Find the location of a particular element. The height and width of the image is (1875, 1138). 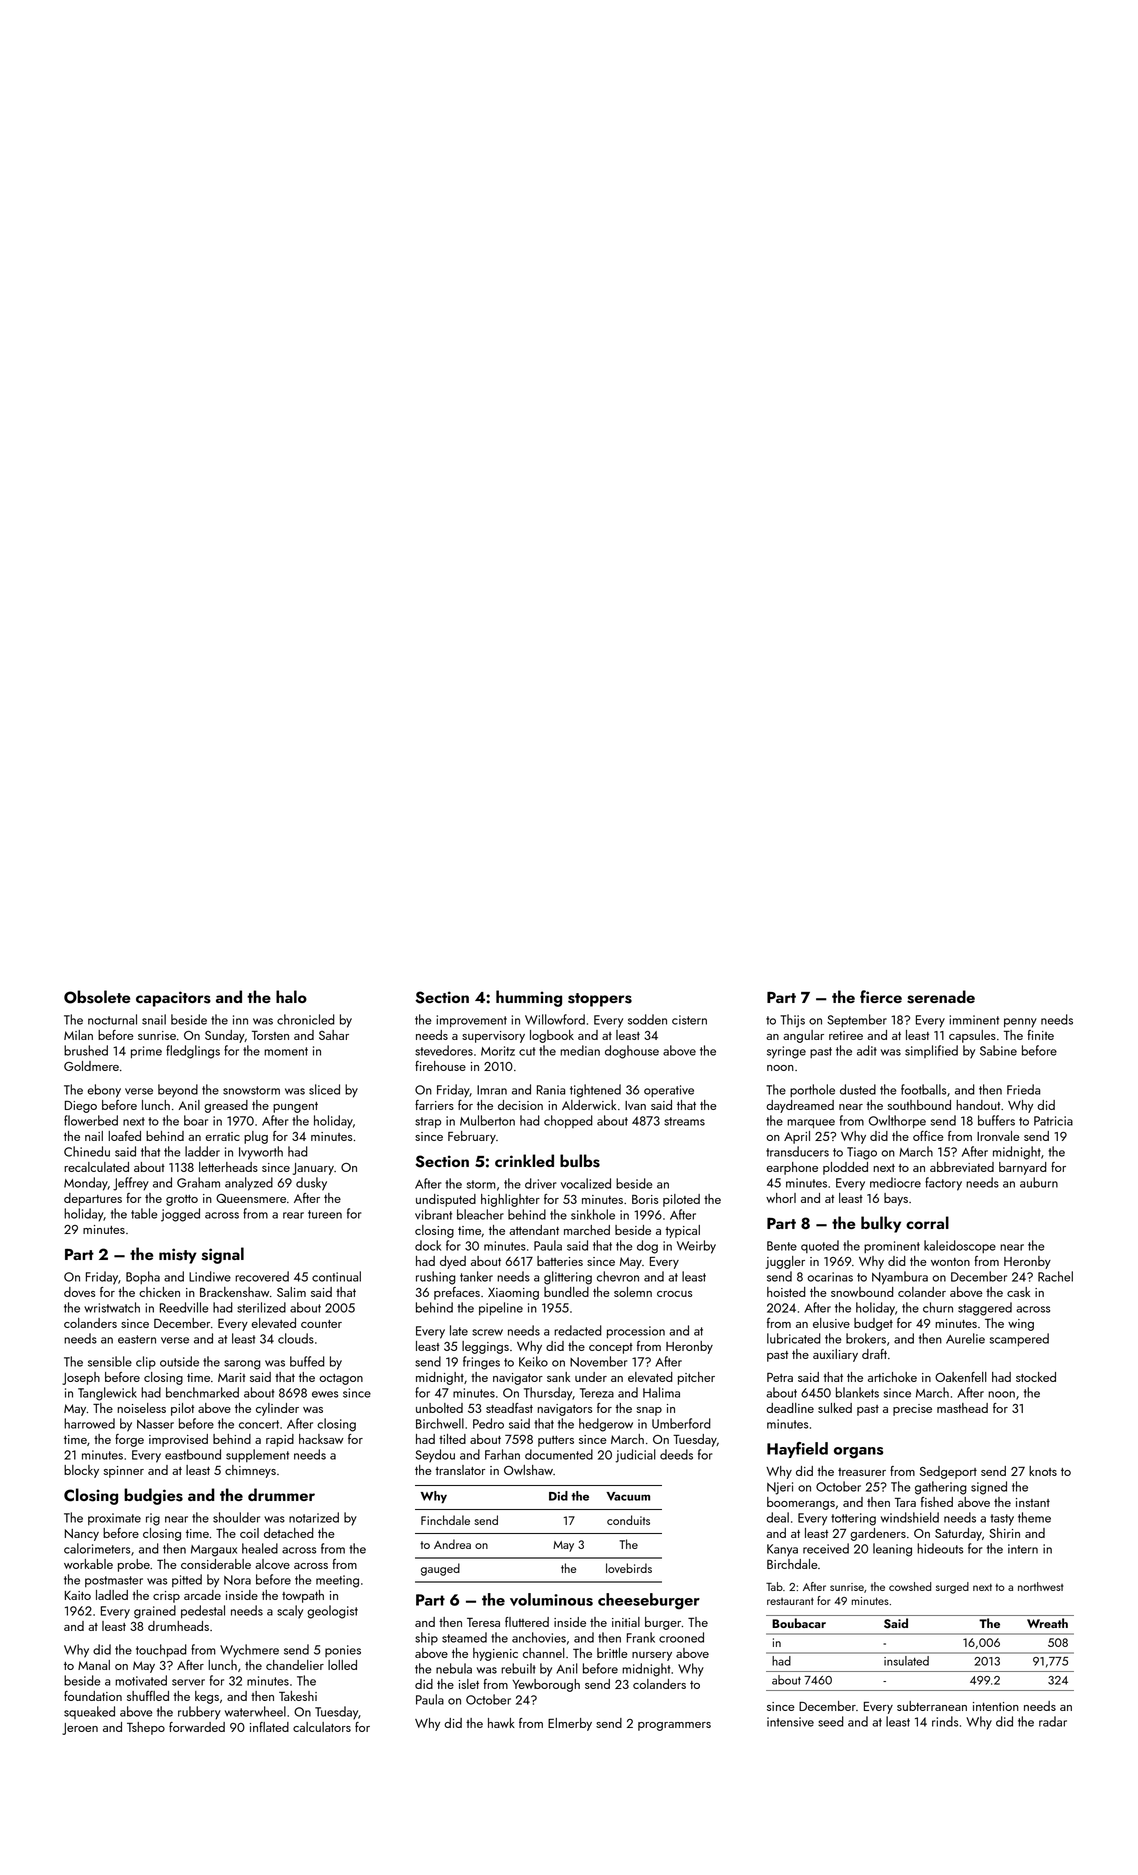

halo is located at coordinates (291, 996).
